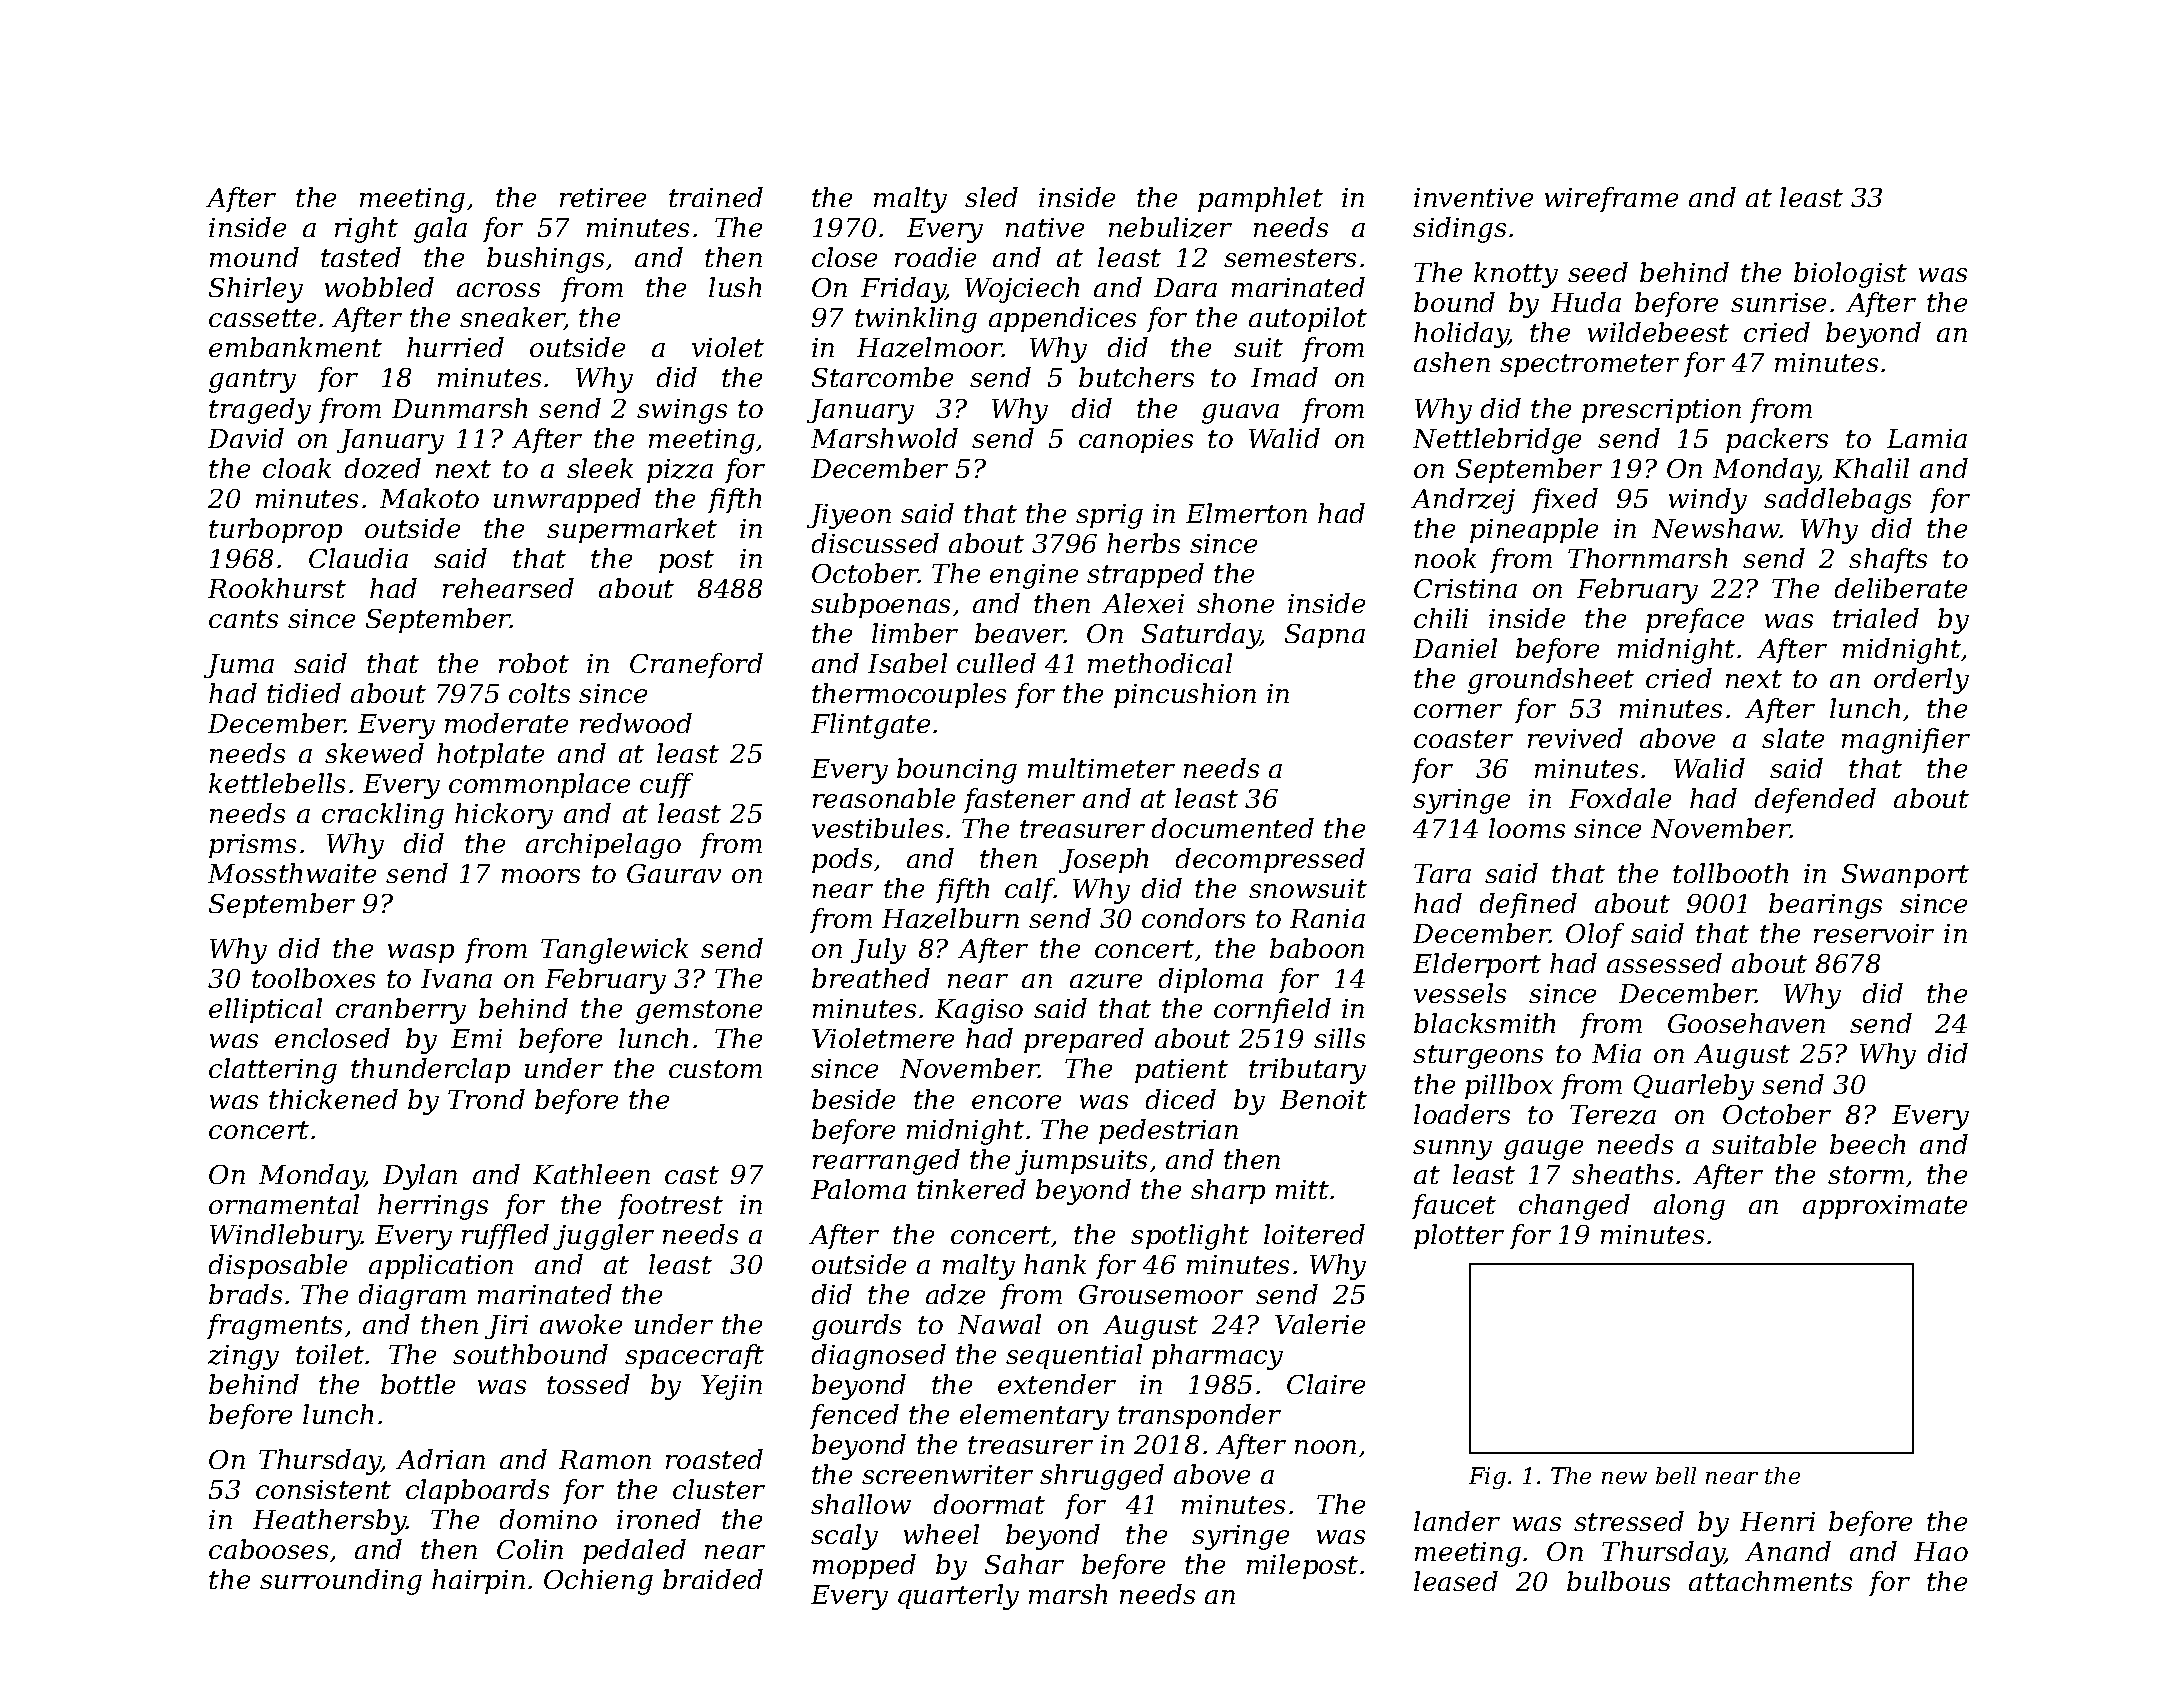  Describe the element at coordinates (1618, 1581) in the document. I see `bulbous` at that location.
